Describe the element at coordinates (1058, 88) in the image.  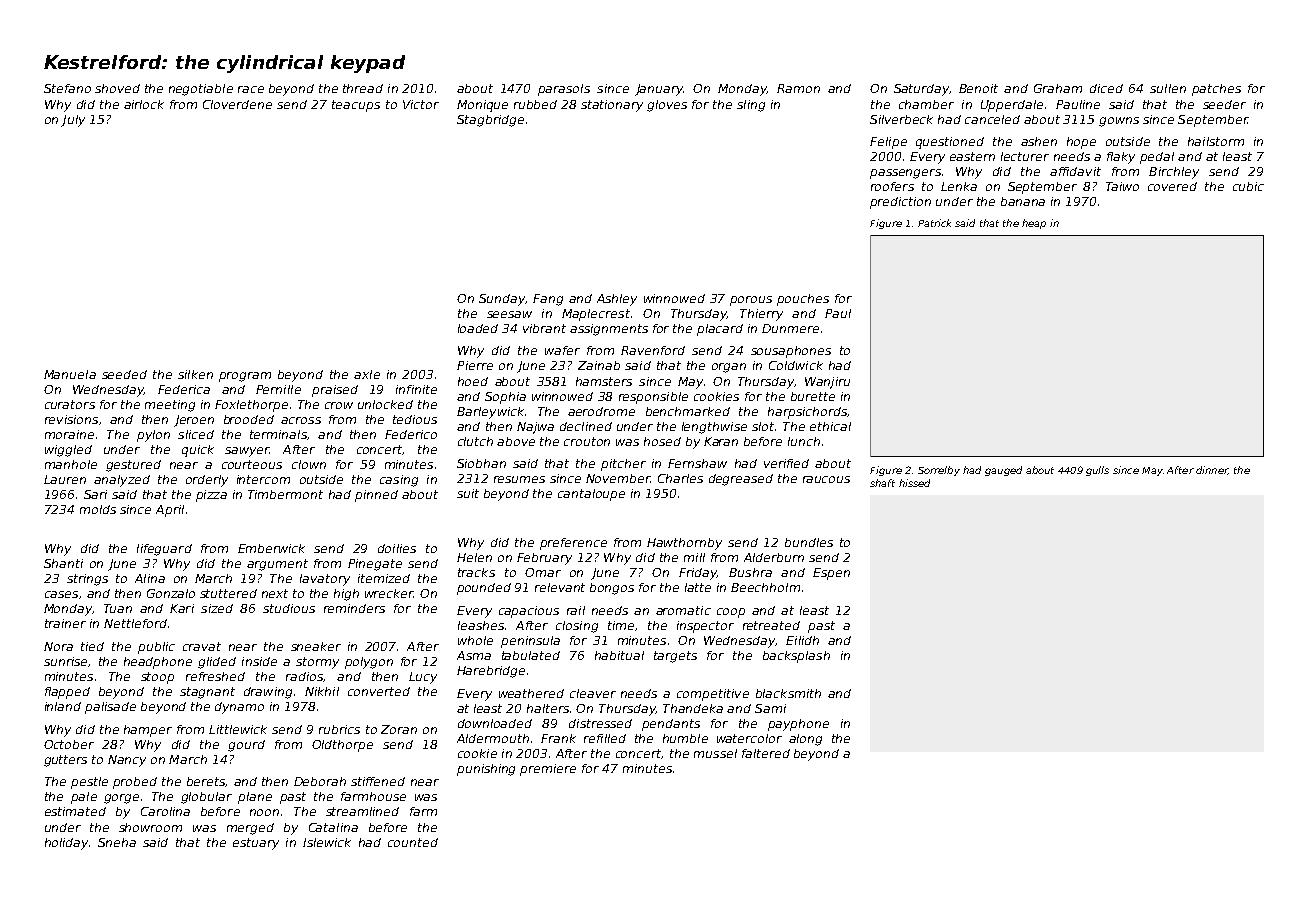
I see `Graham` at that location.
